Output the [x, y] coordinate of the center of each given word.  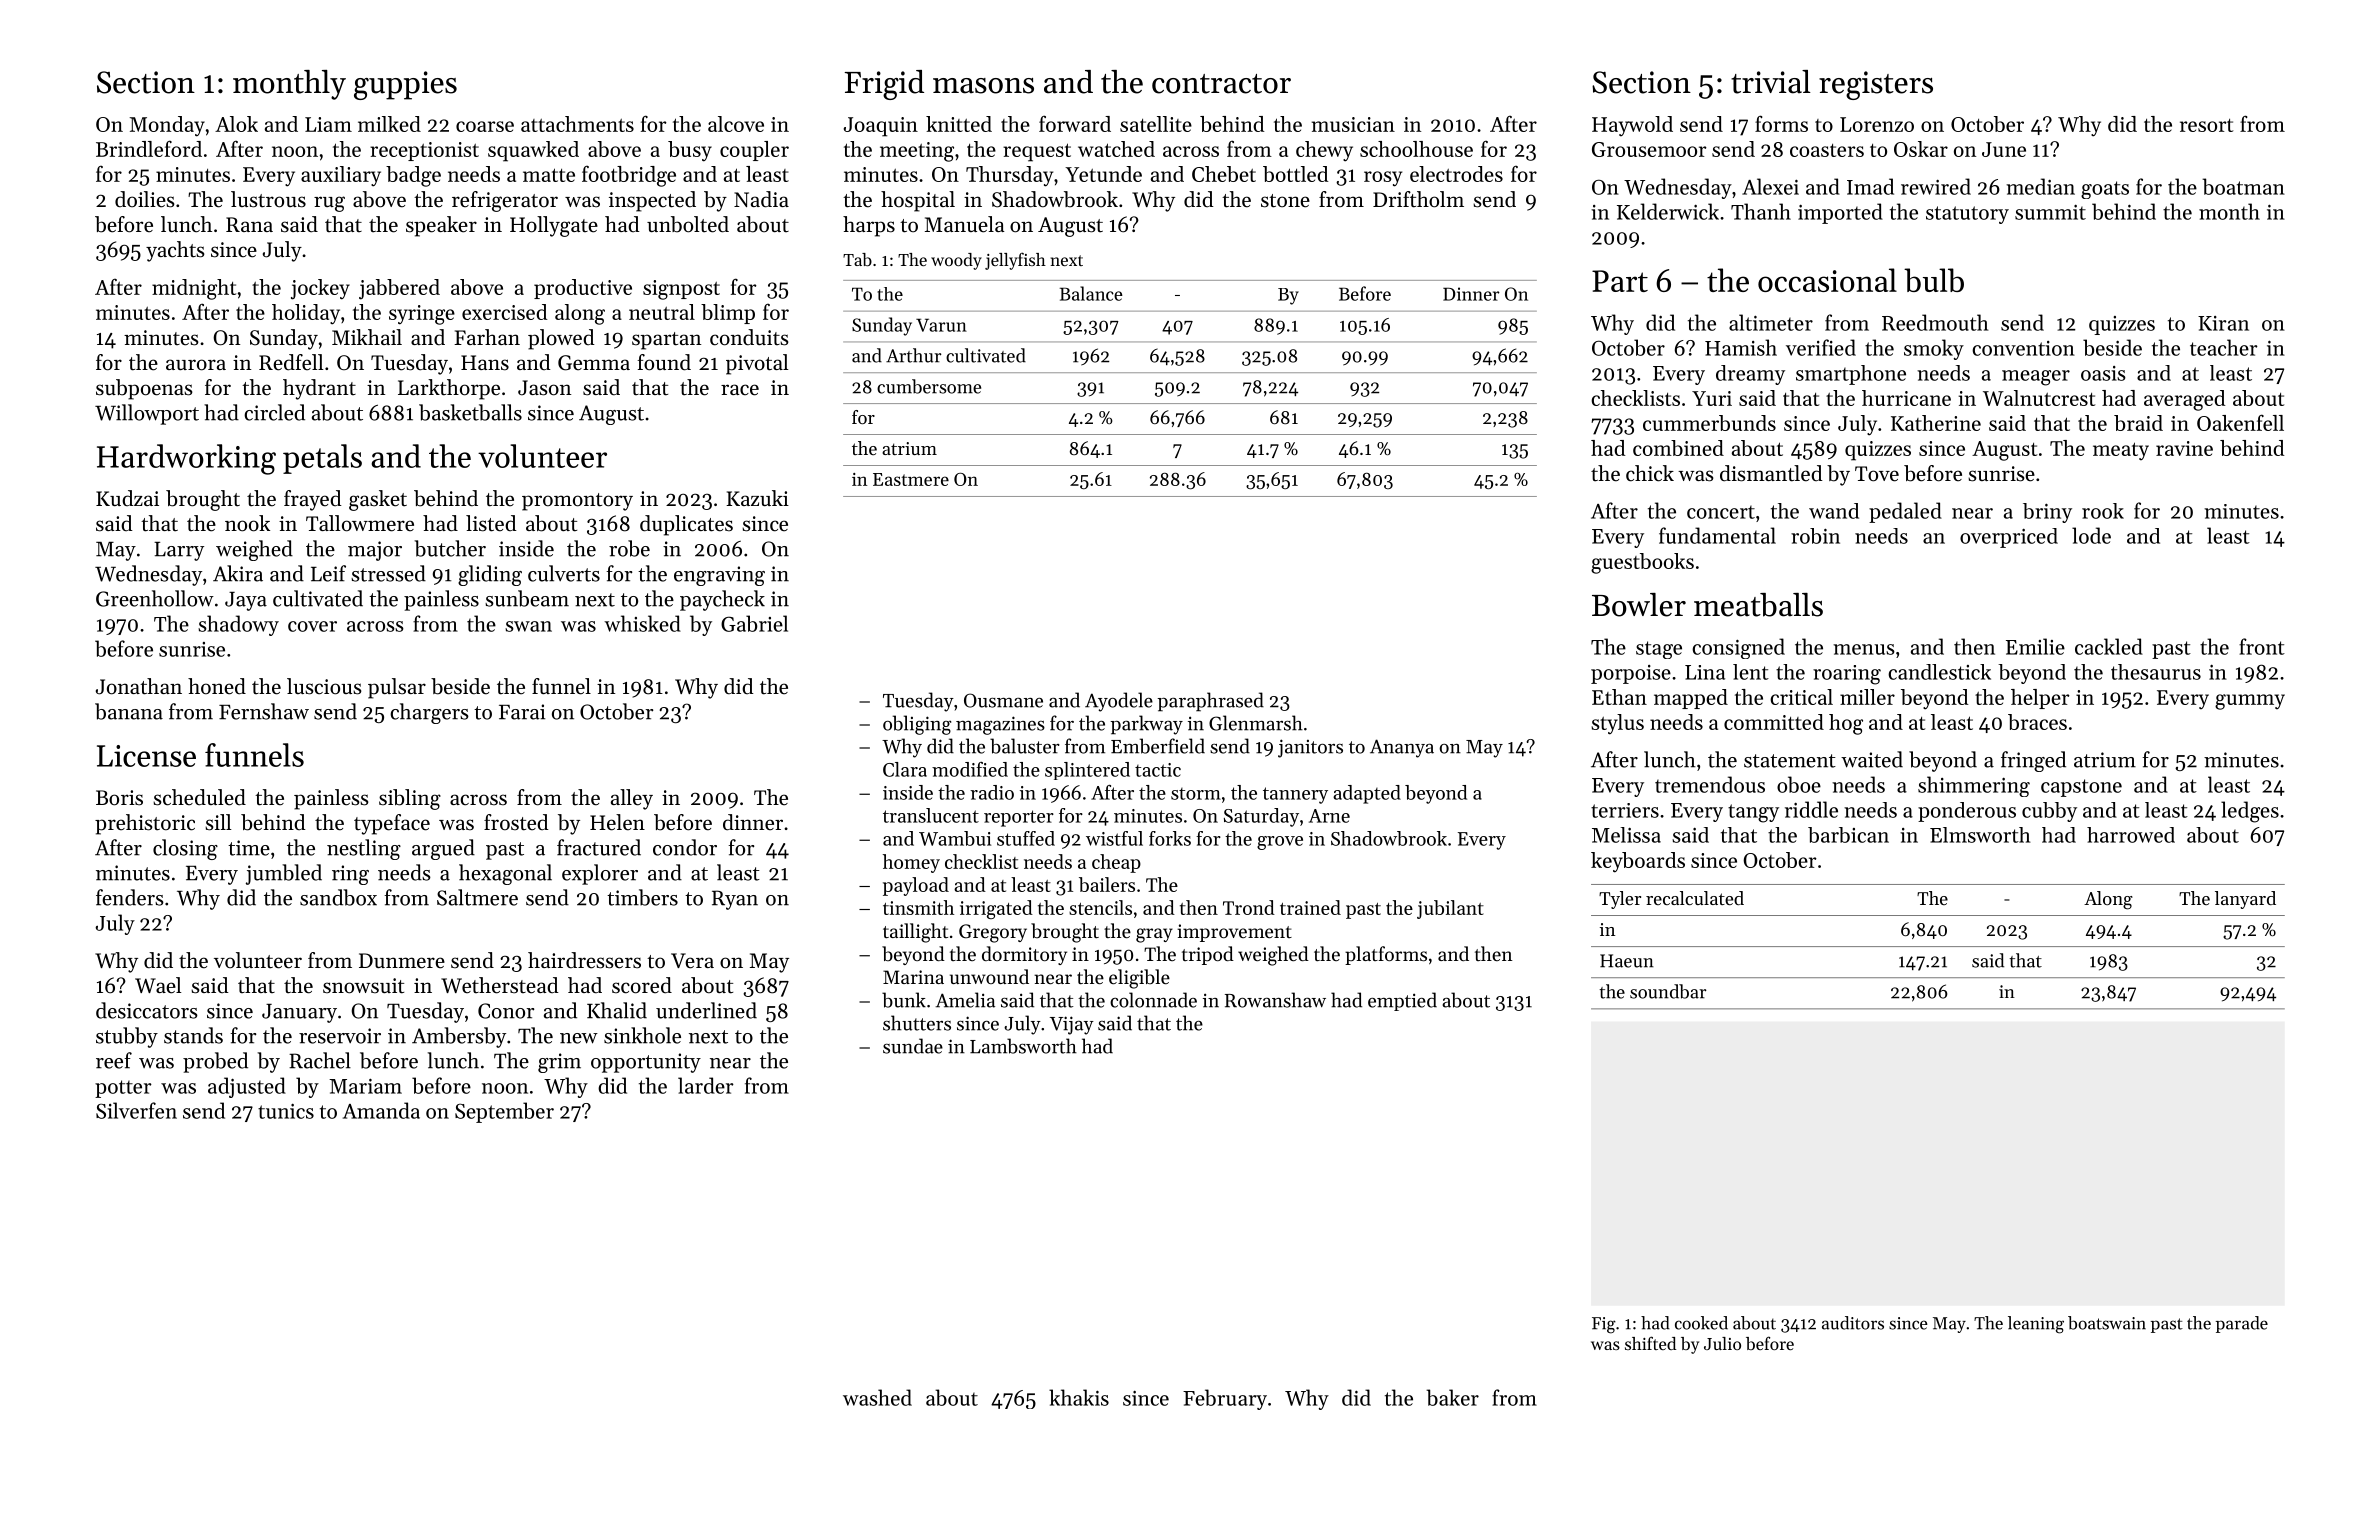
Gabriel [754, 623]
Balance [1091, 293]
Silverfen [136, 1110]
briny [2047, 513]
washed [877, 1397]
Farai [522, 712]
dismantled [1771, 473]
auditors [1853, 1323]
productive [583, 289]
